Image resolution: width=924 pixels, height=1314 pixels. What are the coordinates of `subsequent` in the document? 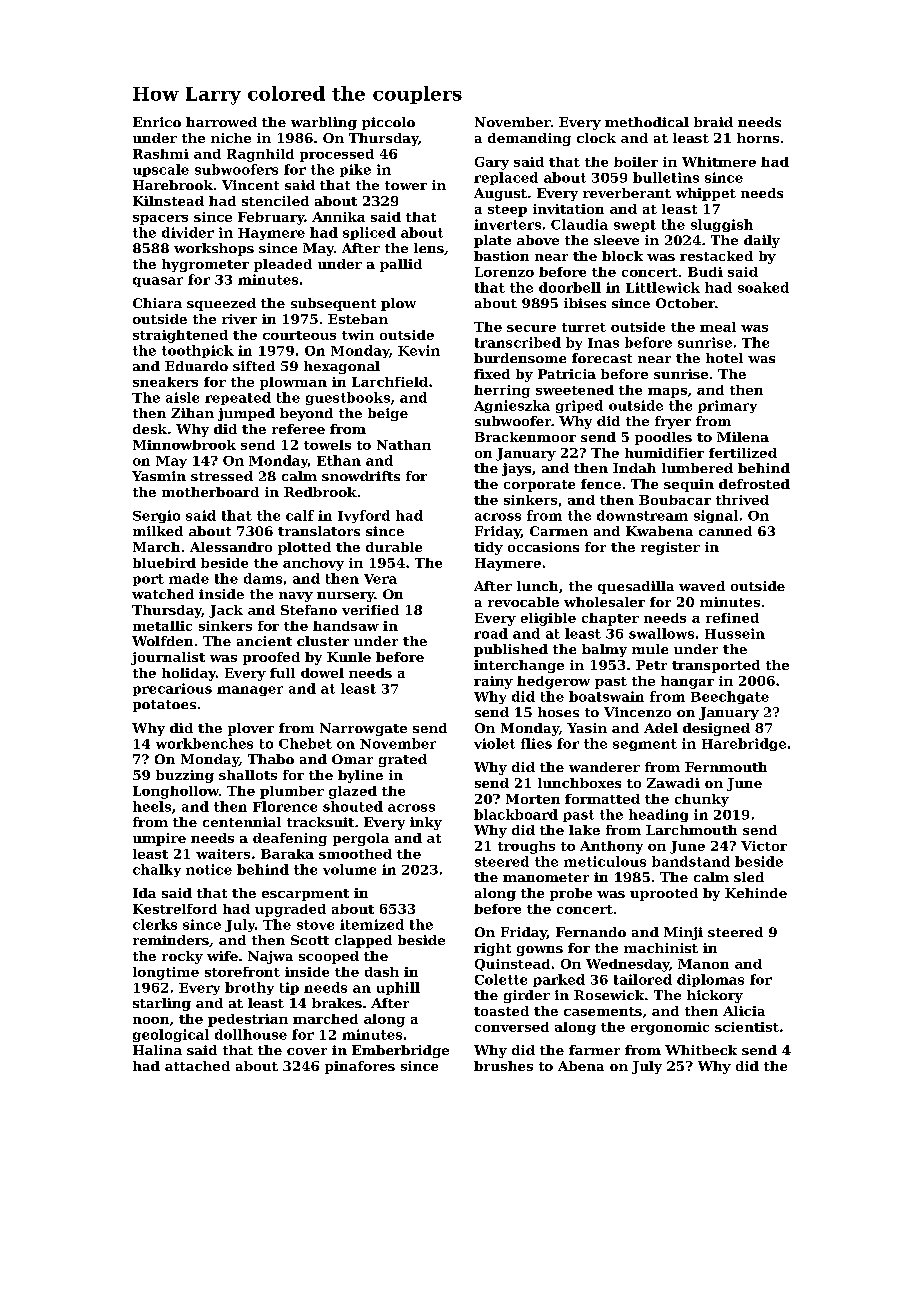 It's located at (333, 304).
